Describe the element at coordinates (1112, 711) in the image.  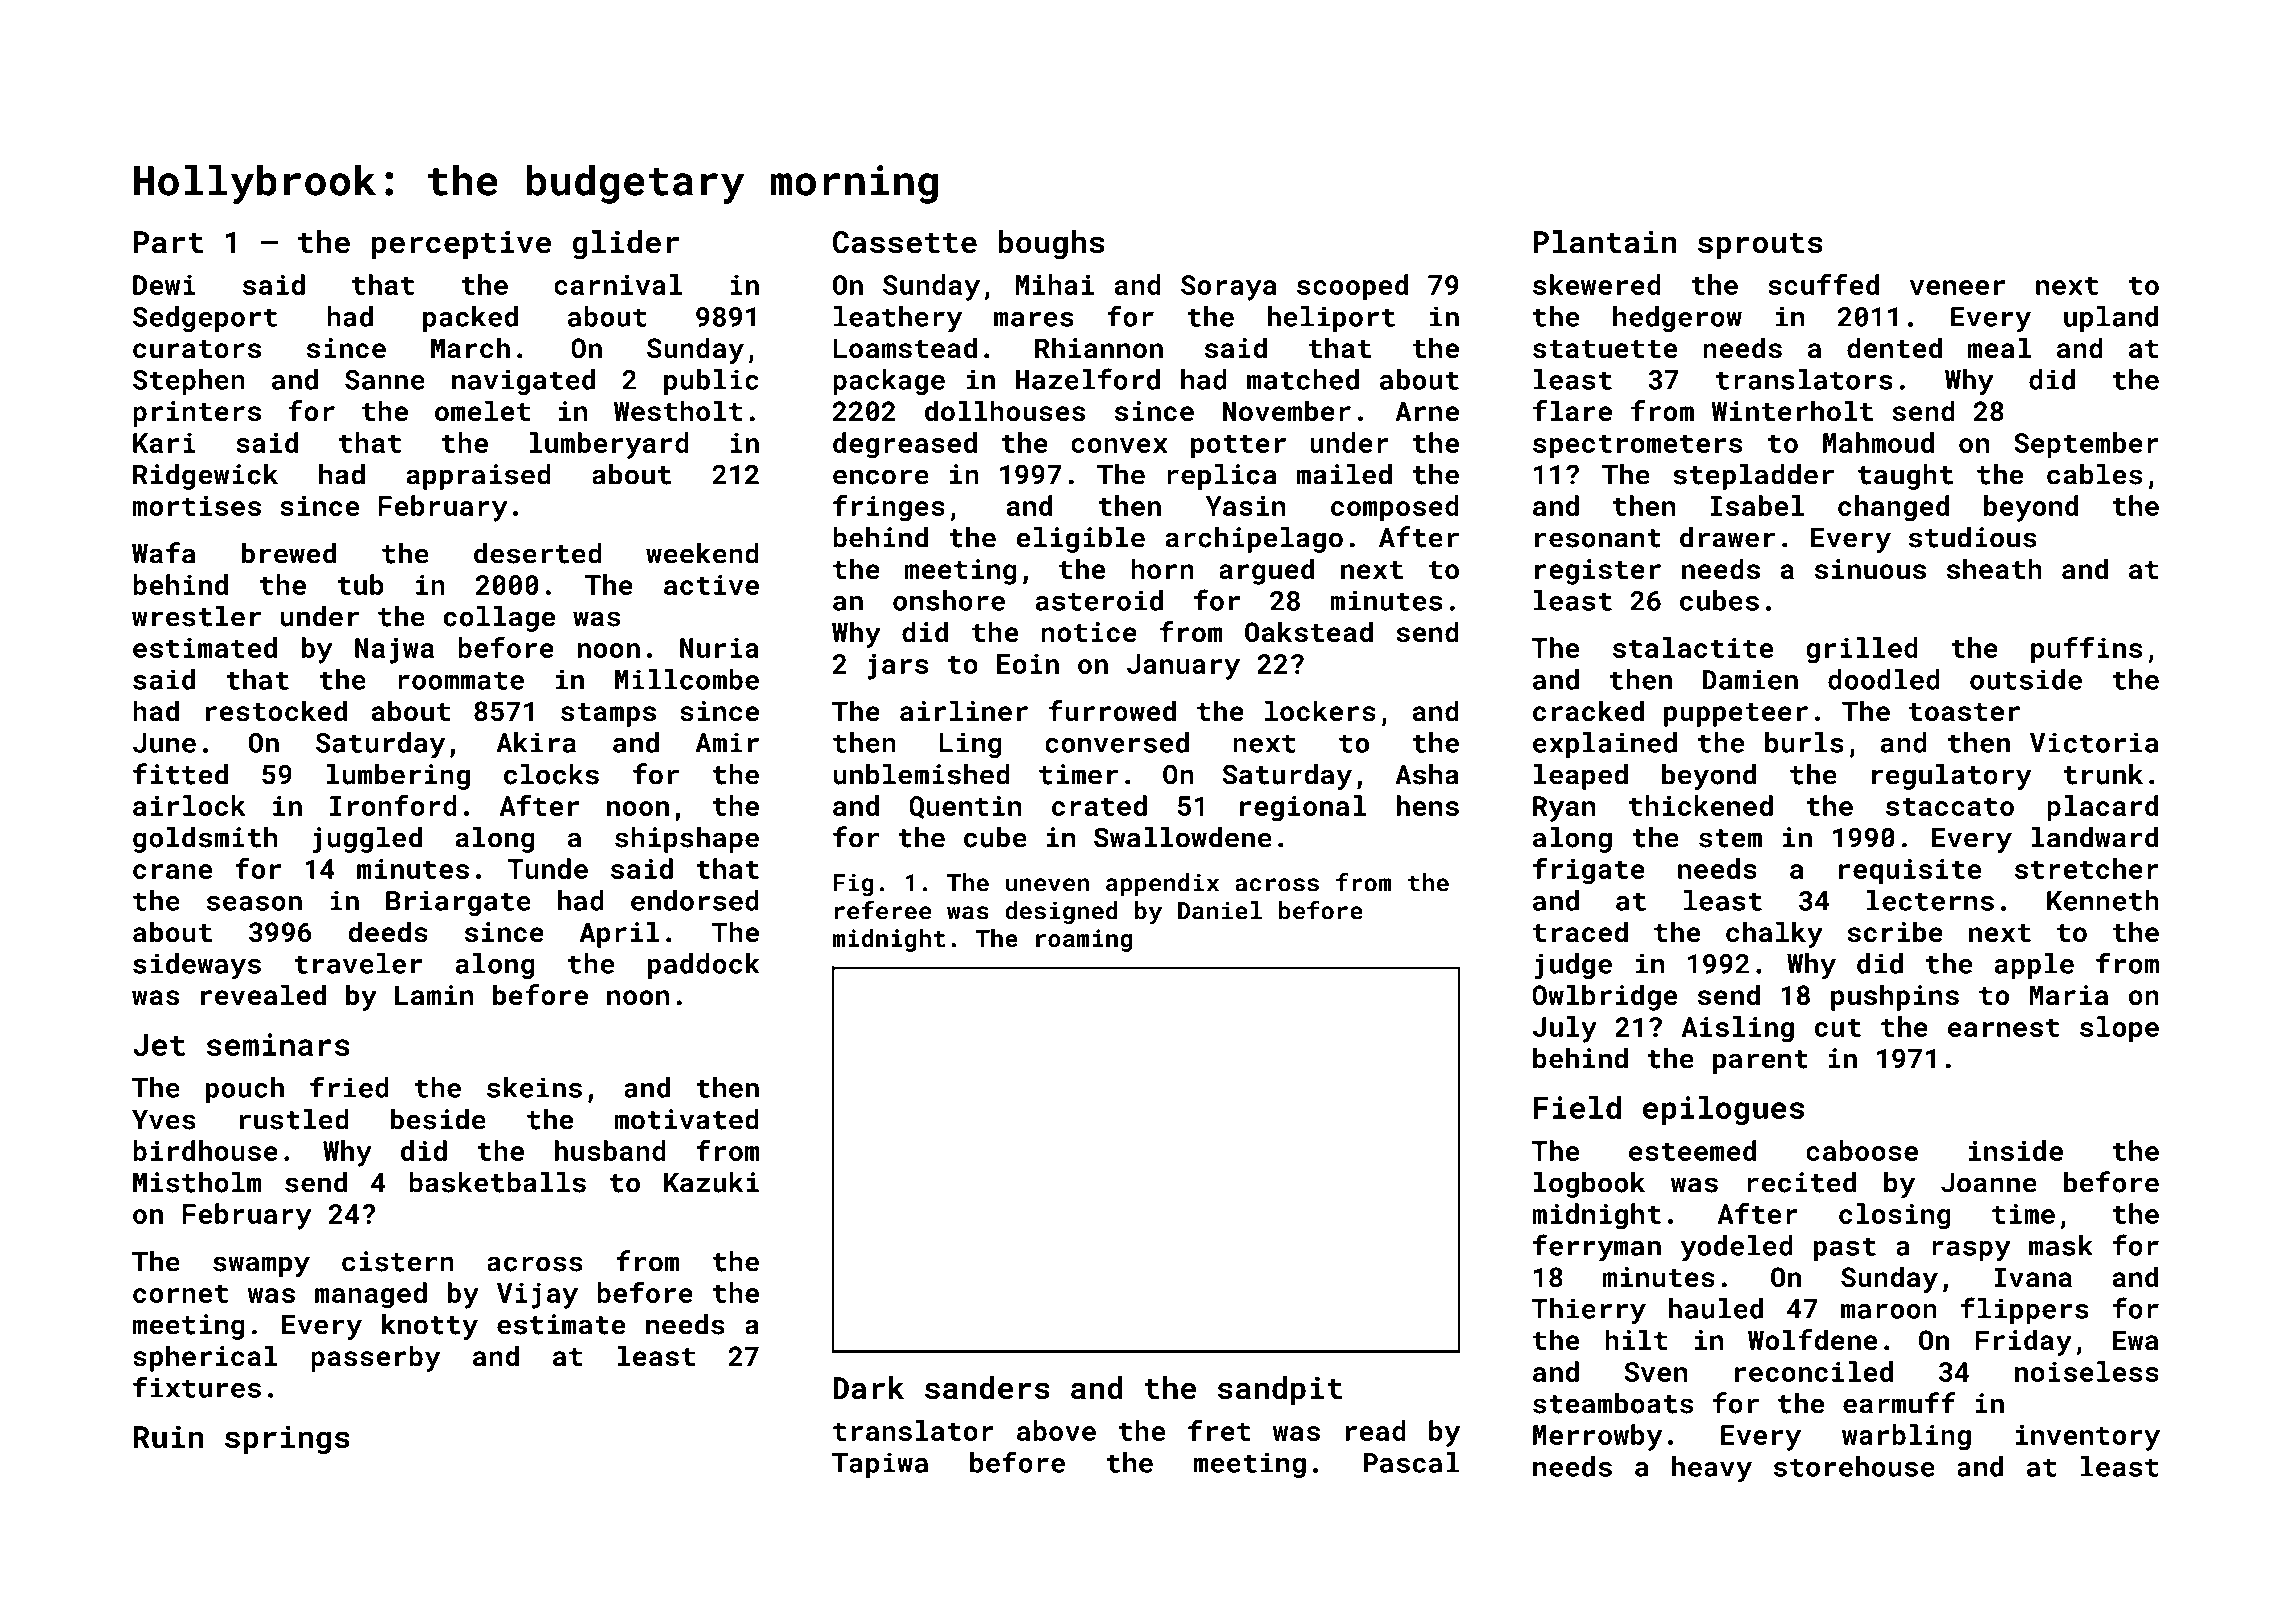
I see `furrowed` at that location.
